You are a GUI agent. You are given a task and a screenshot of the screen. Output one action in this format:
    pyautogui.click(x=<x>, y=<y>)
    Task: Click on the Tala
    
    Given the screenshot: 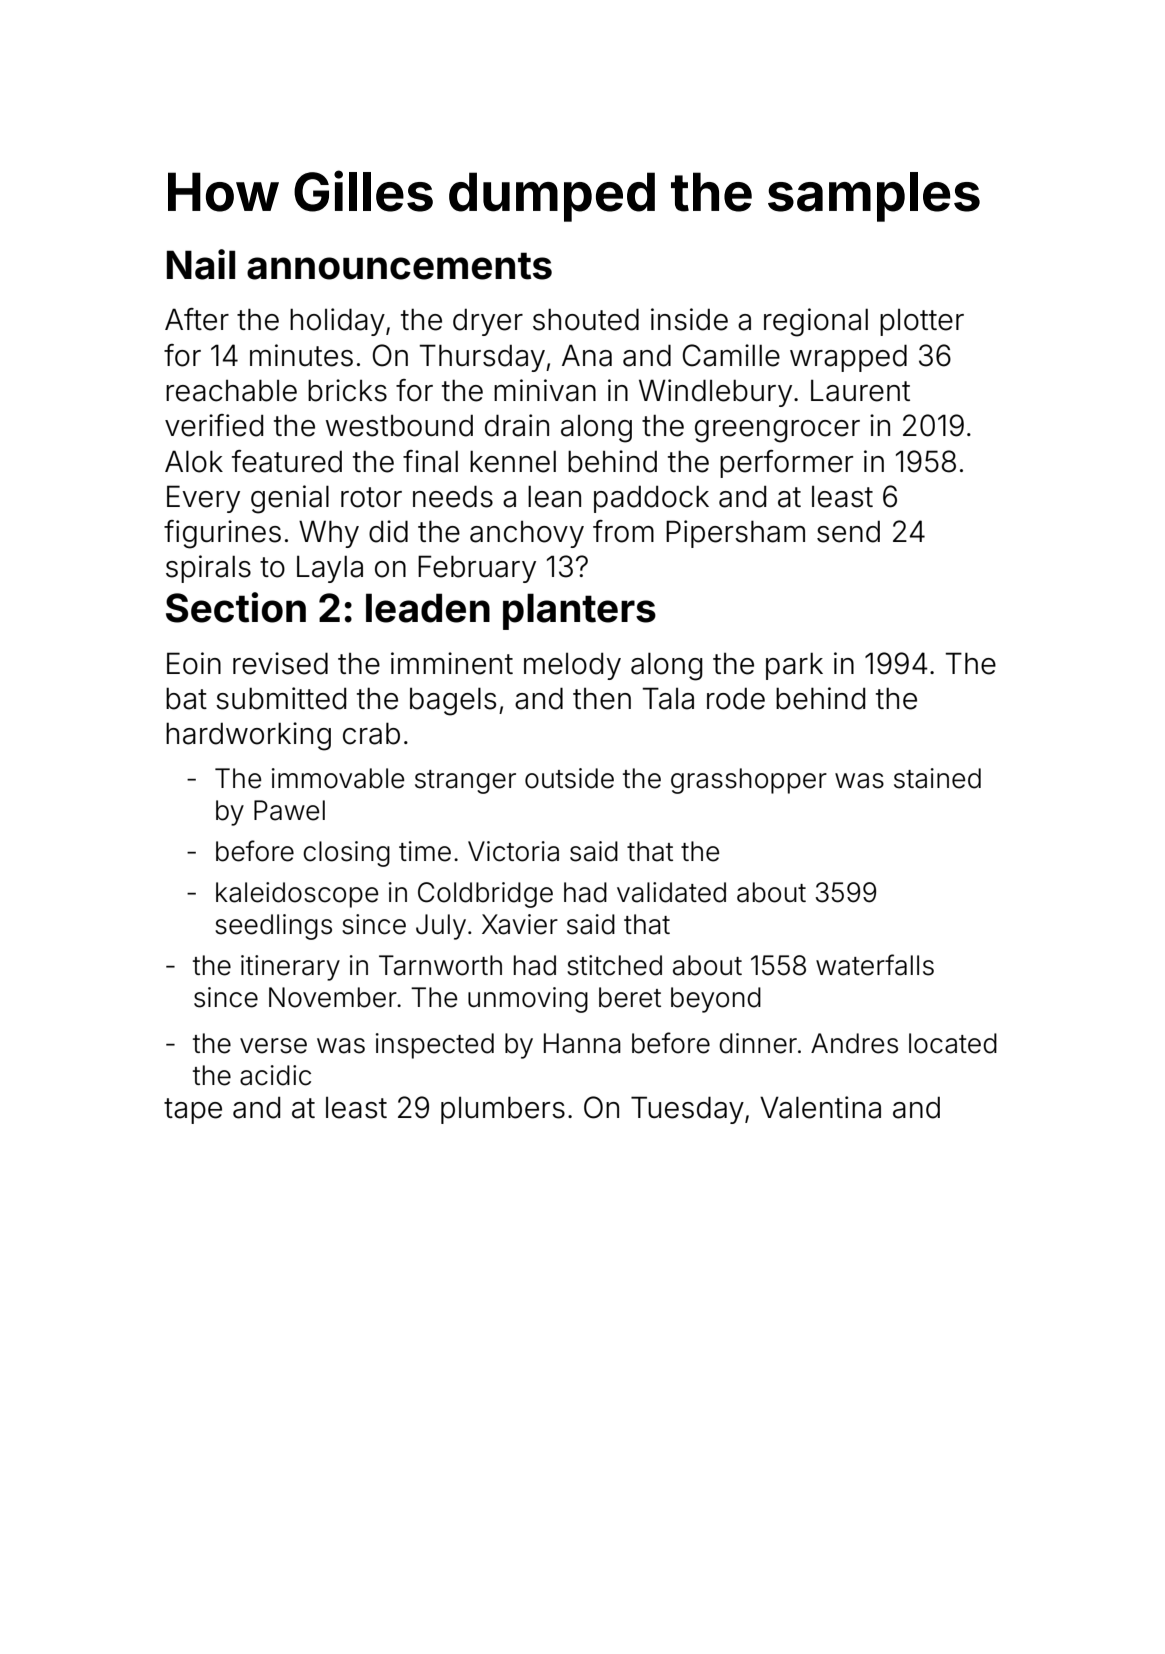 What is the action you would take?
    pyautogui.click(x=668, y=698)
